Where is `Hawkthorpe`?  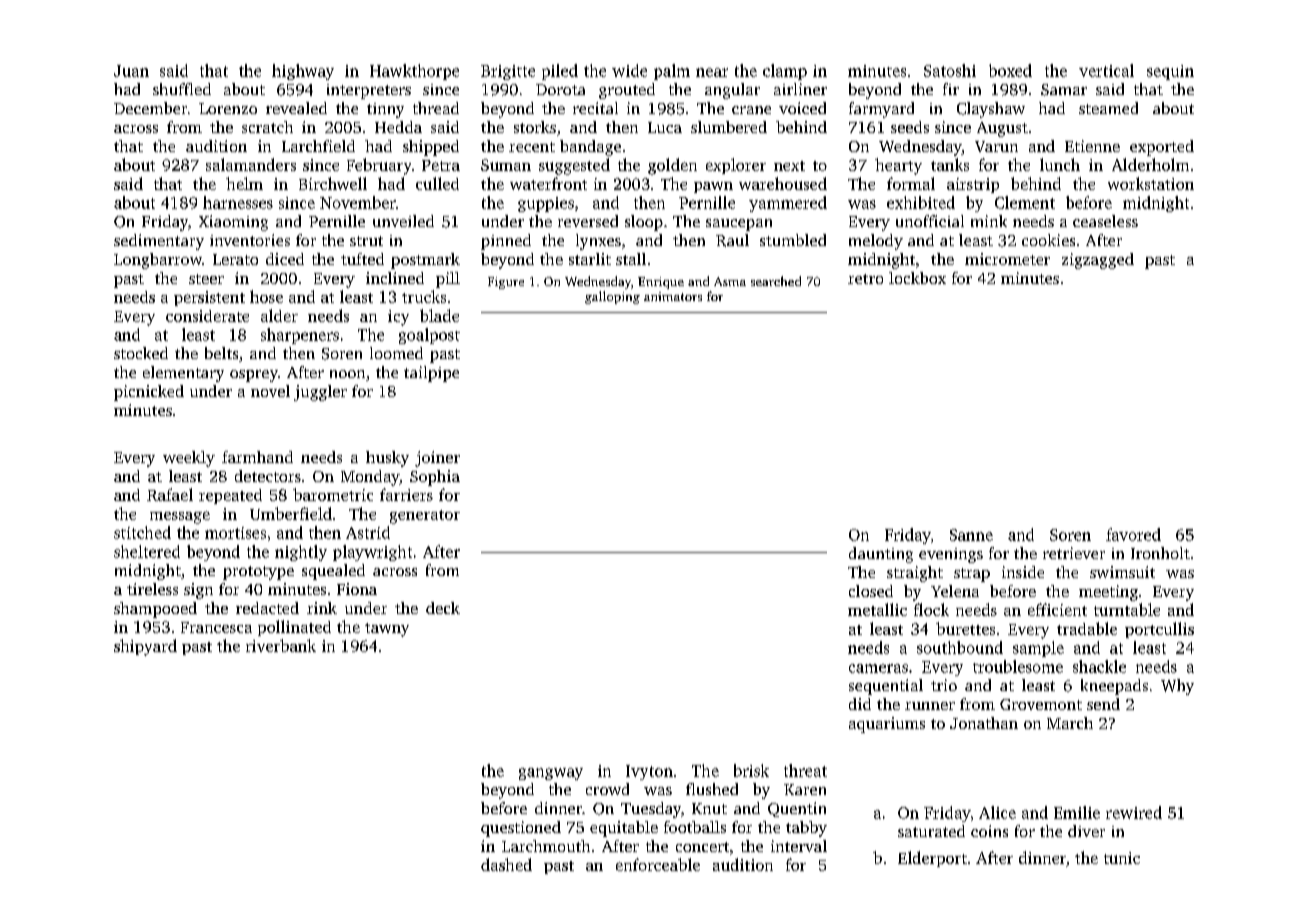
Hawkthorpe is located at coordinates (414, 72).
